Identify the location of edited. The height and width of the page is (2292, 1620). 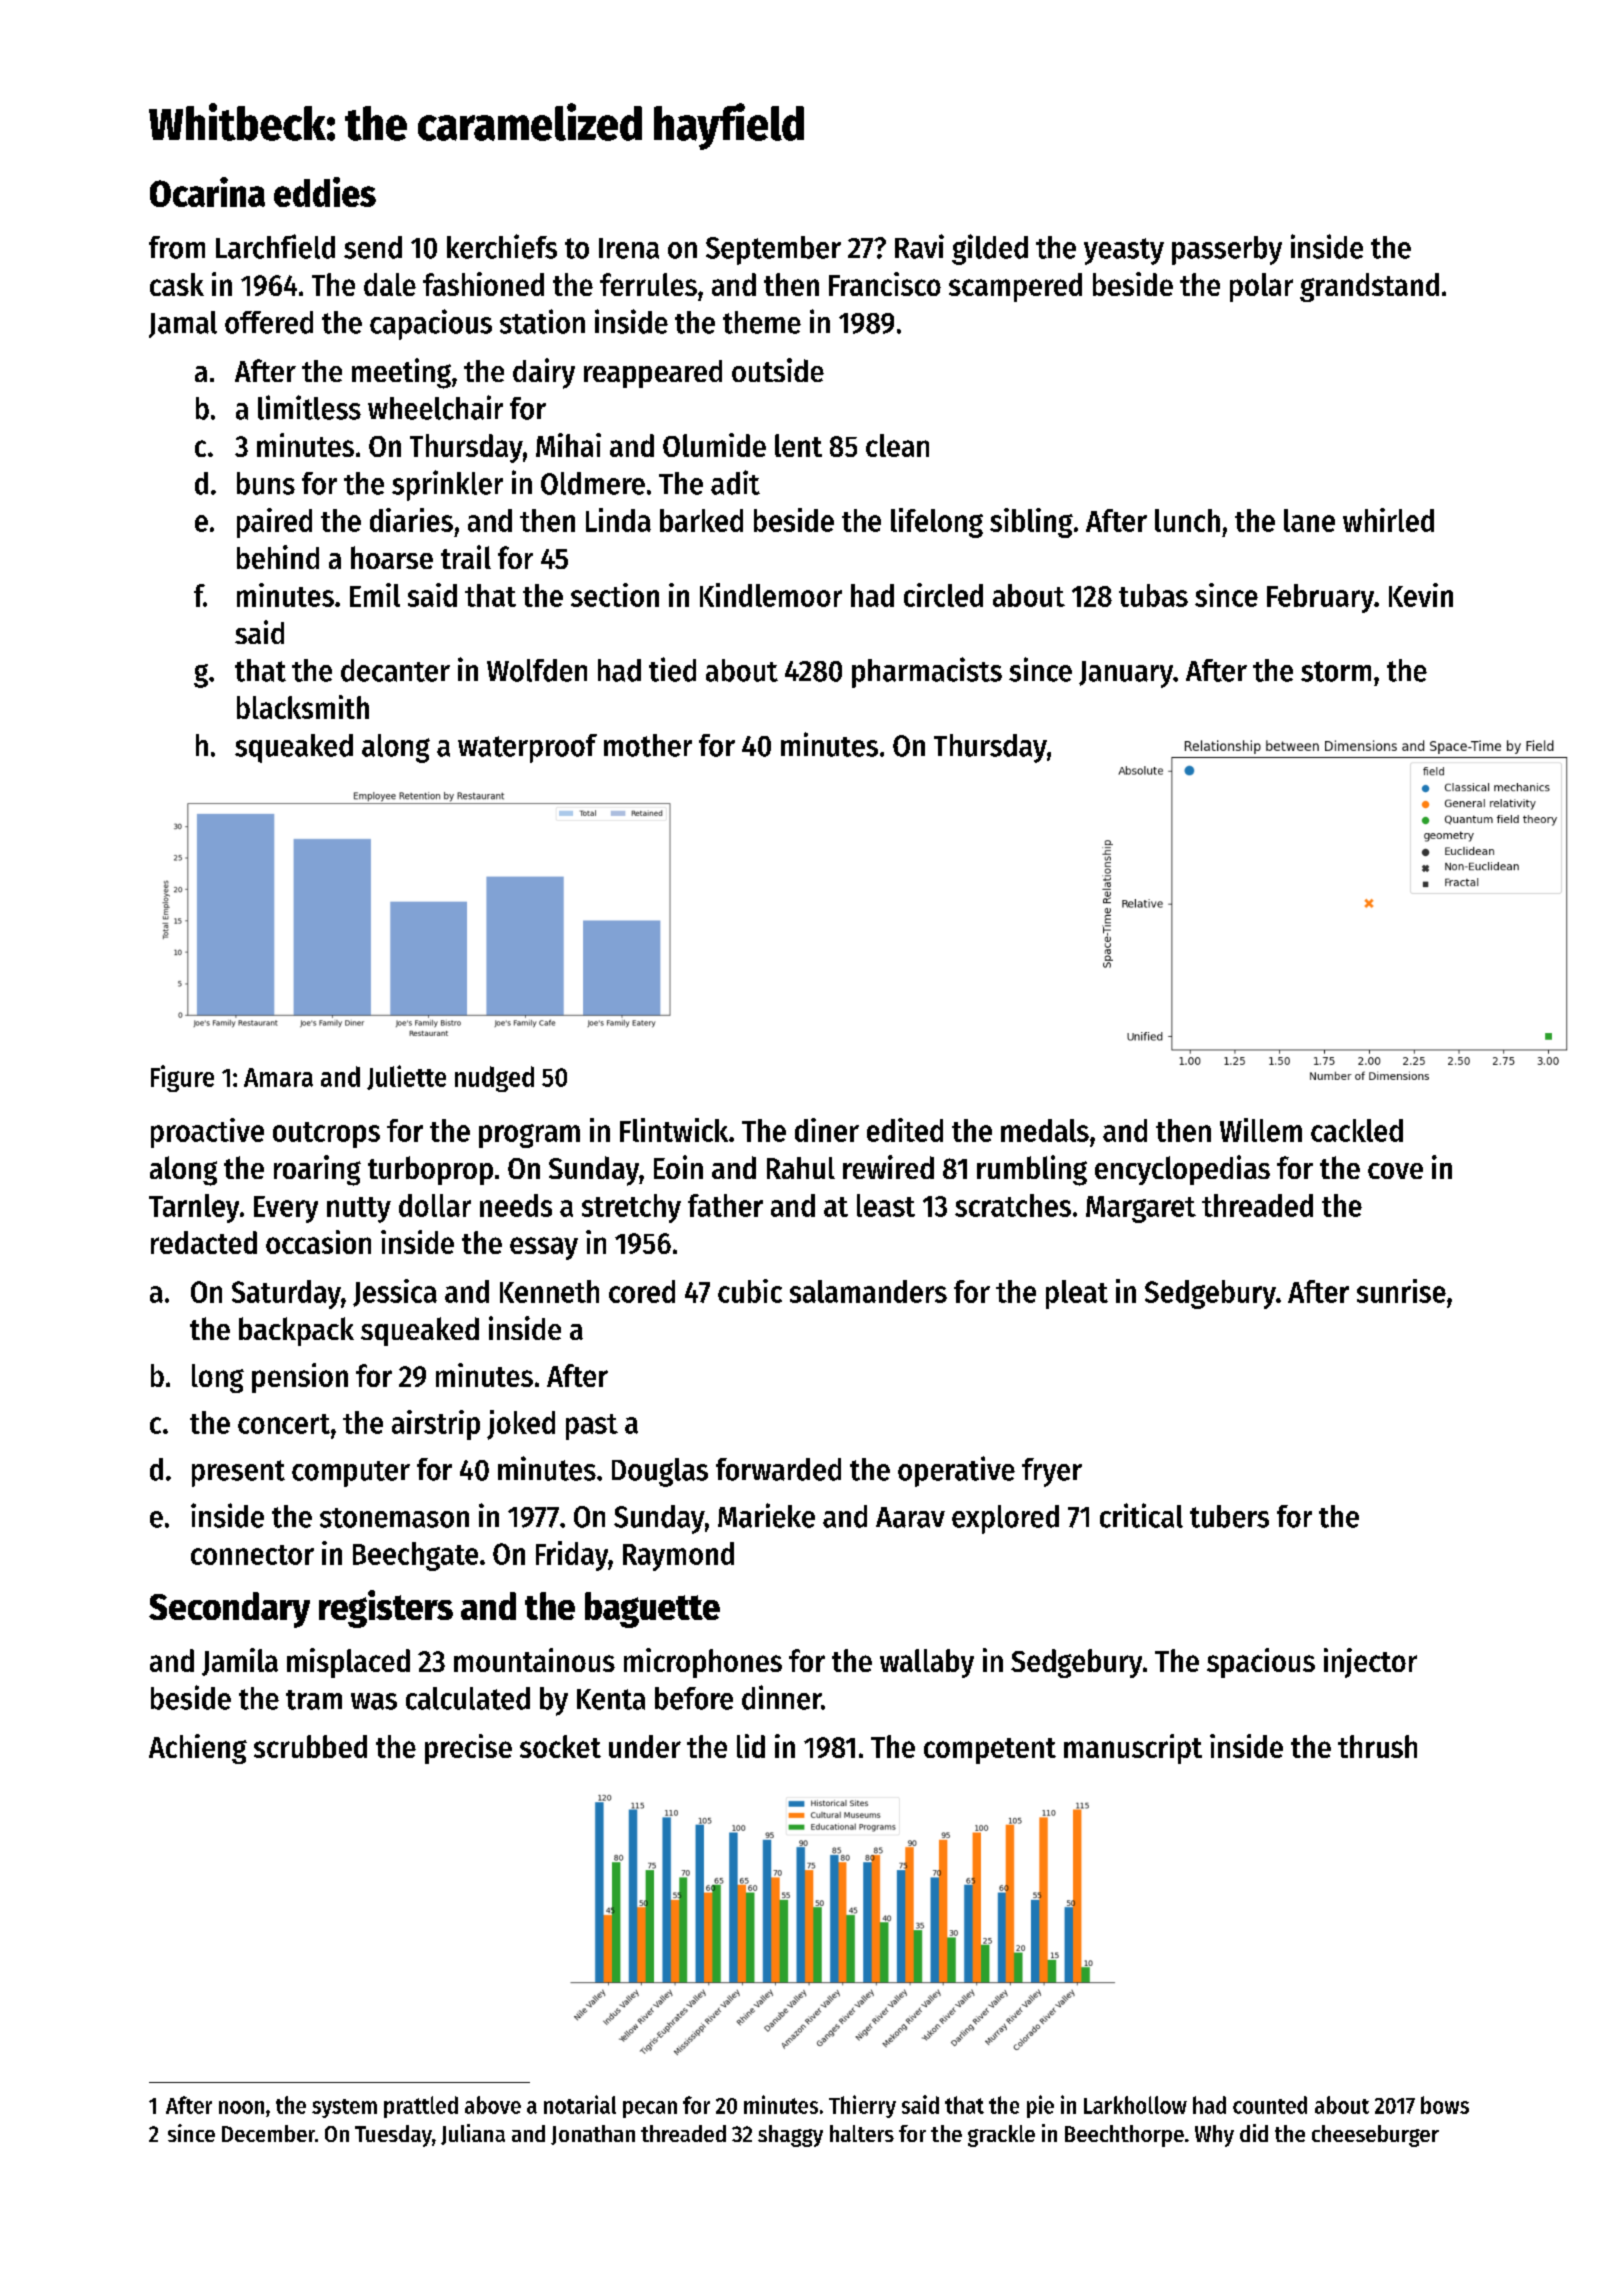
(905, 1130).
